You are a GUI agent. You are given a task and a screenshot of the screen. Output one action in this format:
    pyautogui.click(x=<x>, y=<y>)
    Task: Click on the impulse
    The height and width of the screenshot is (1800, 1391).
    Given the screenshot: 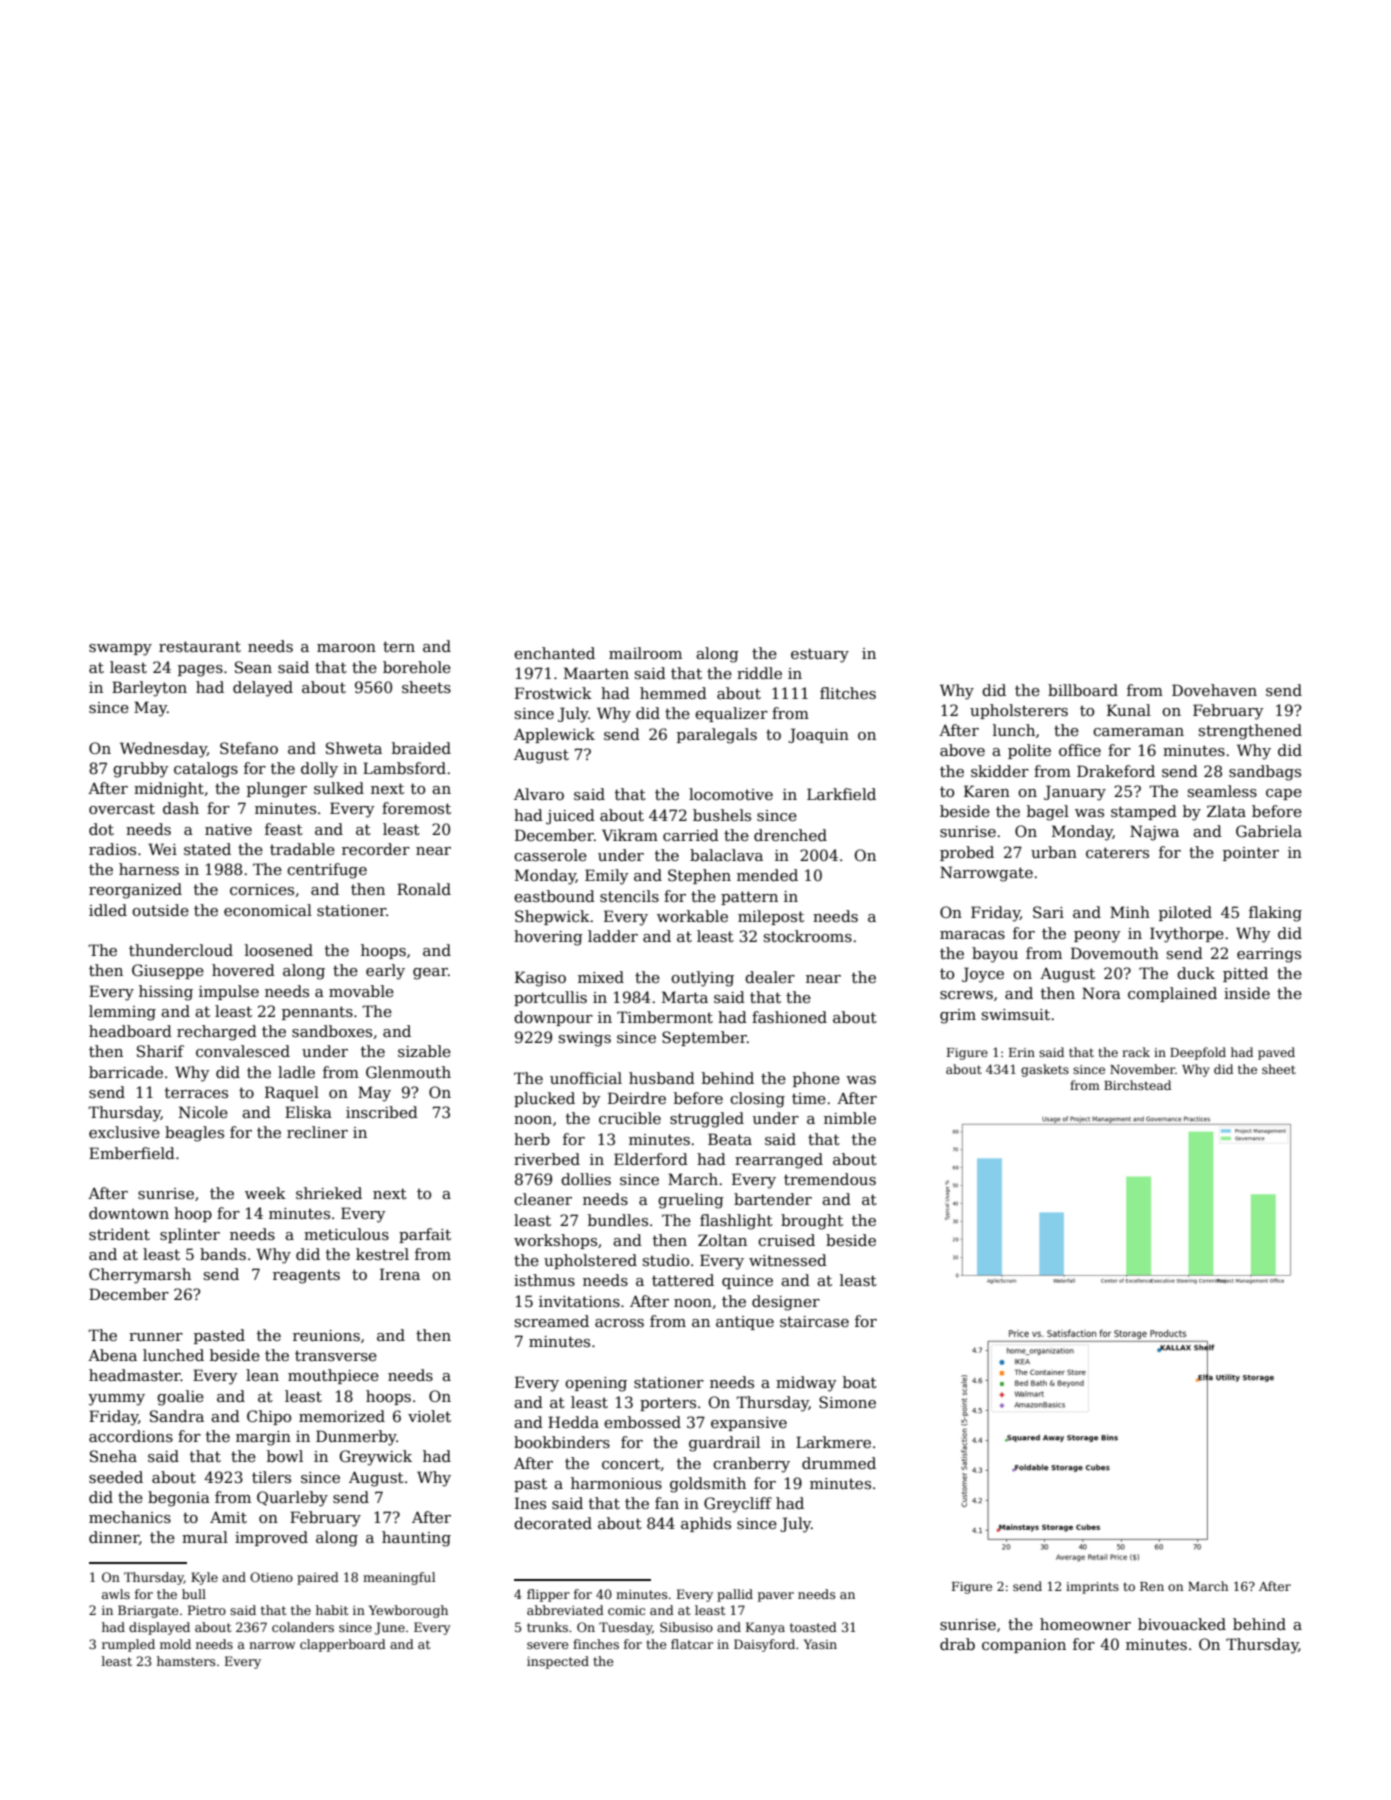 What is the action you would take?
    pyautogui.click(x=229, y=992)
